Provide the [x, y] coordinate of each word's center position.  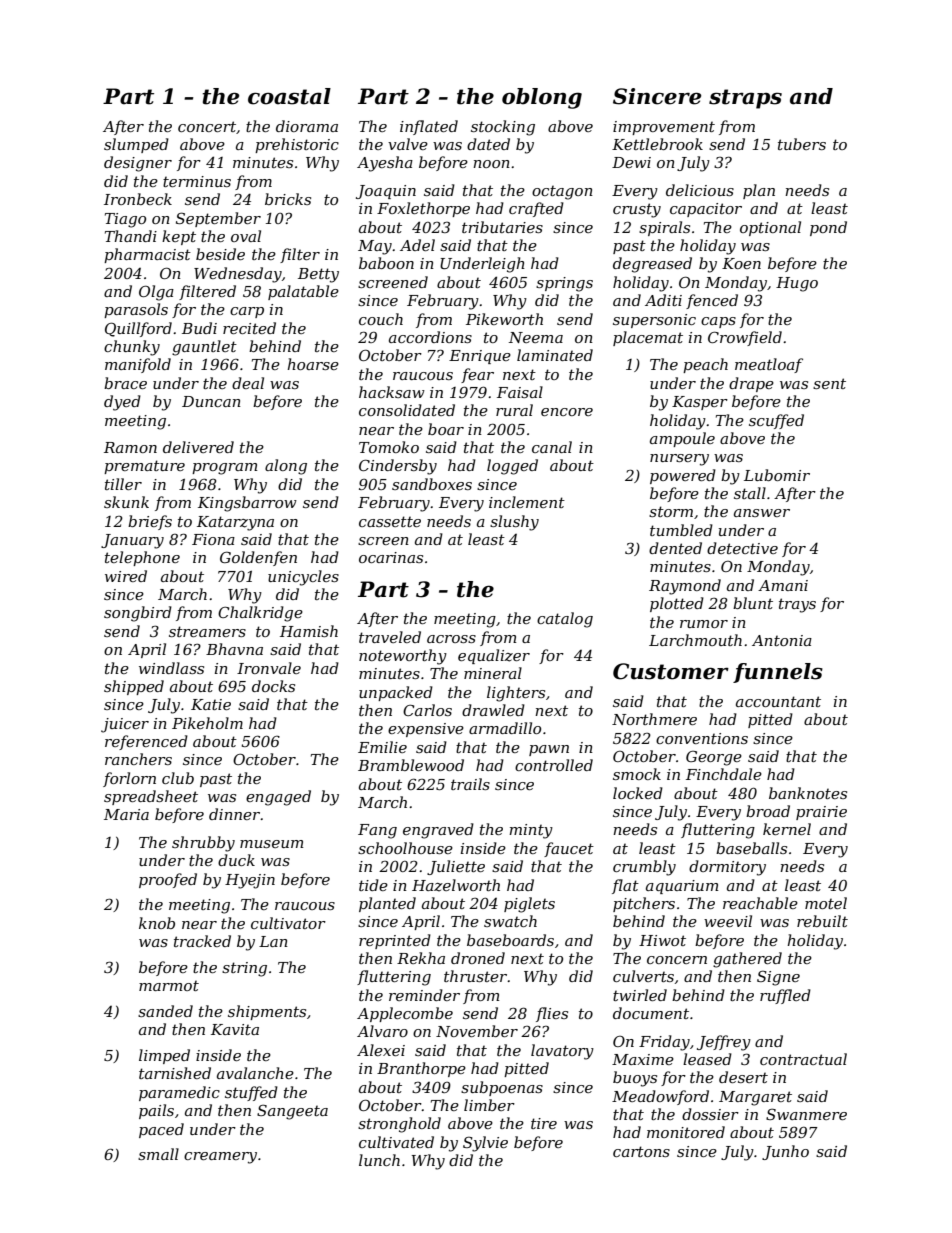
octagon [562, 192]
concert [207, 126]
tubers [802, 144]
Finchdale [724, 774]
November [477, 1031]
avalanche [255, 1073]
